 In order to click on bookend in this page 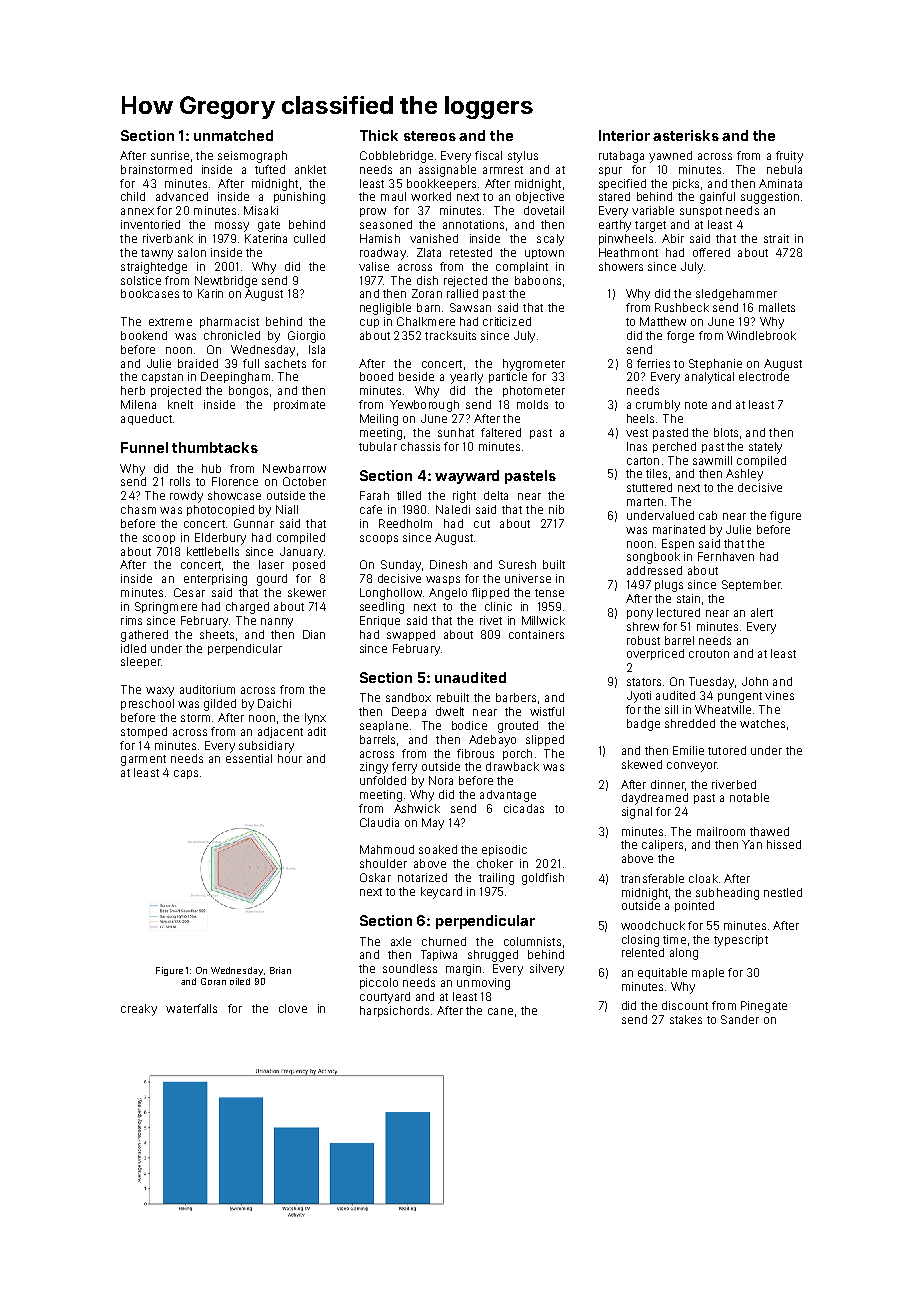, I will do `click(144, 335)`.
